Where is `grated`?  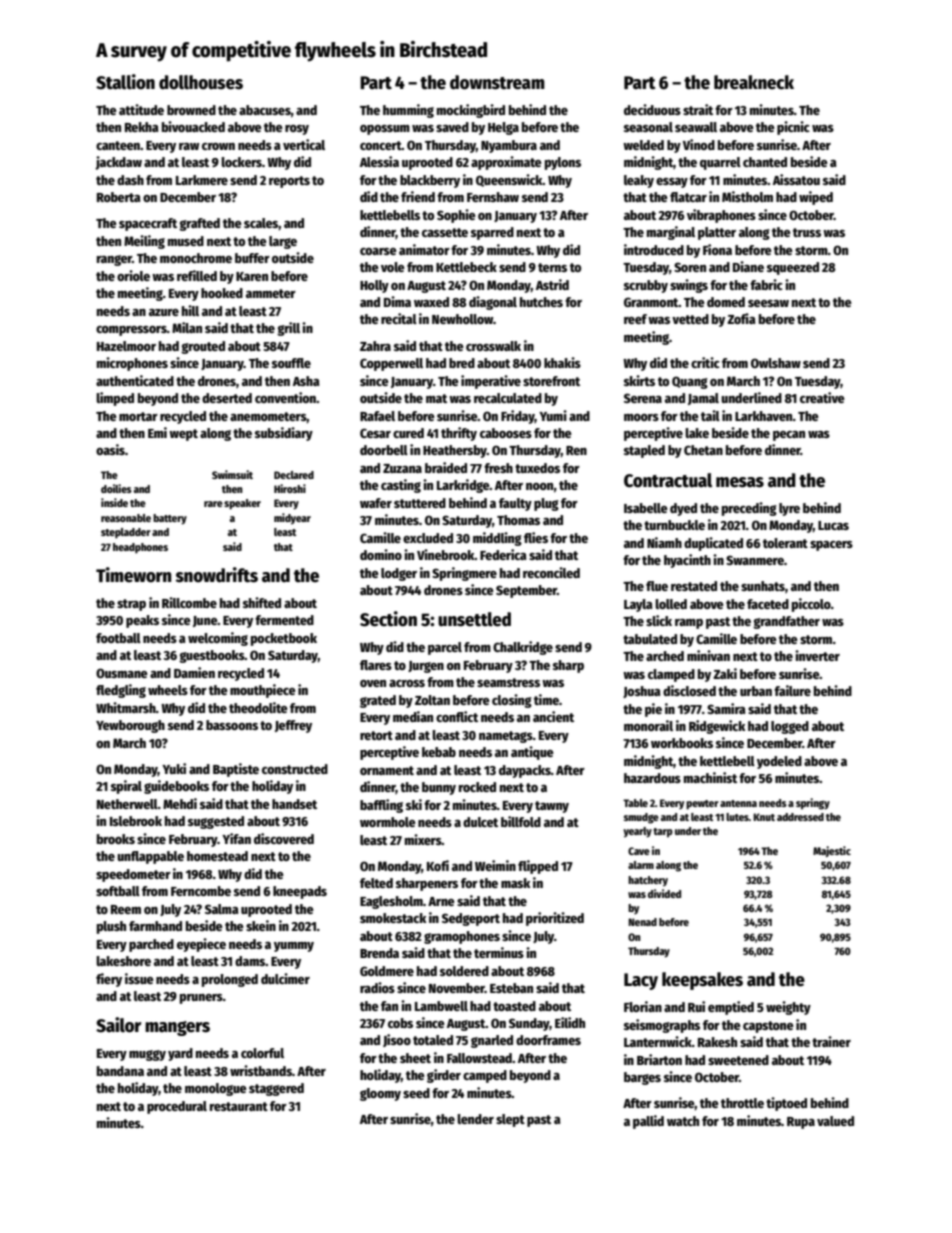 grated is located at coordinates (378, 701).
